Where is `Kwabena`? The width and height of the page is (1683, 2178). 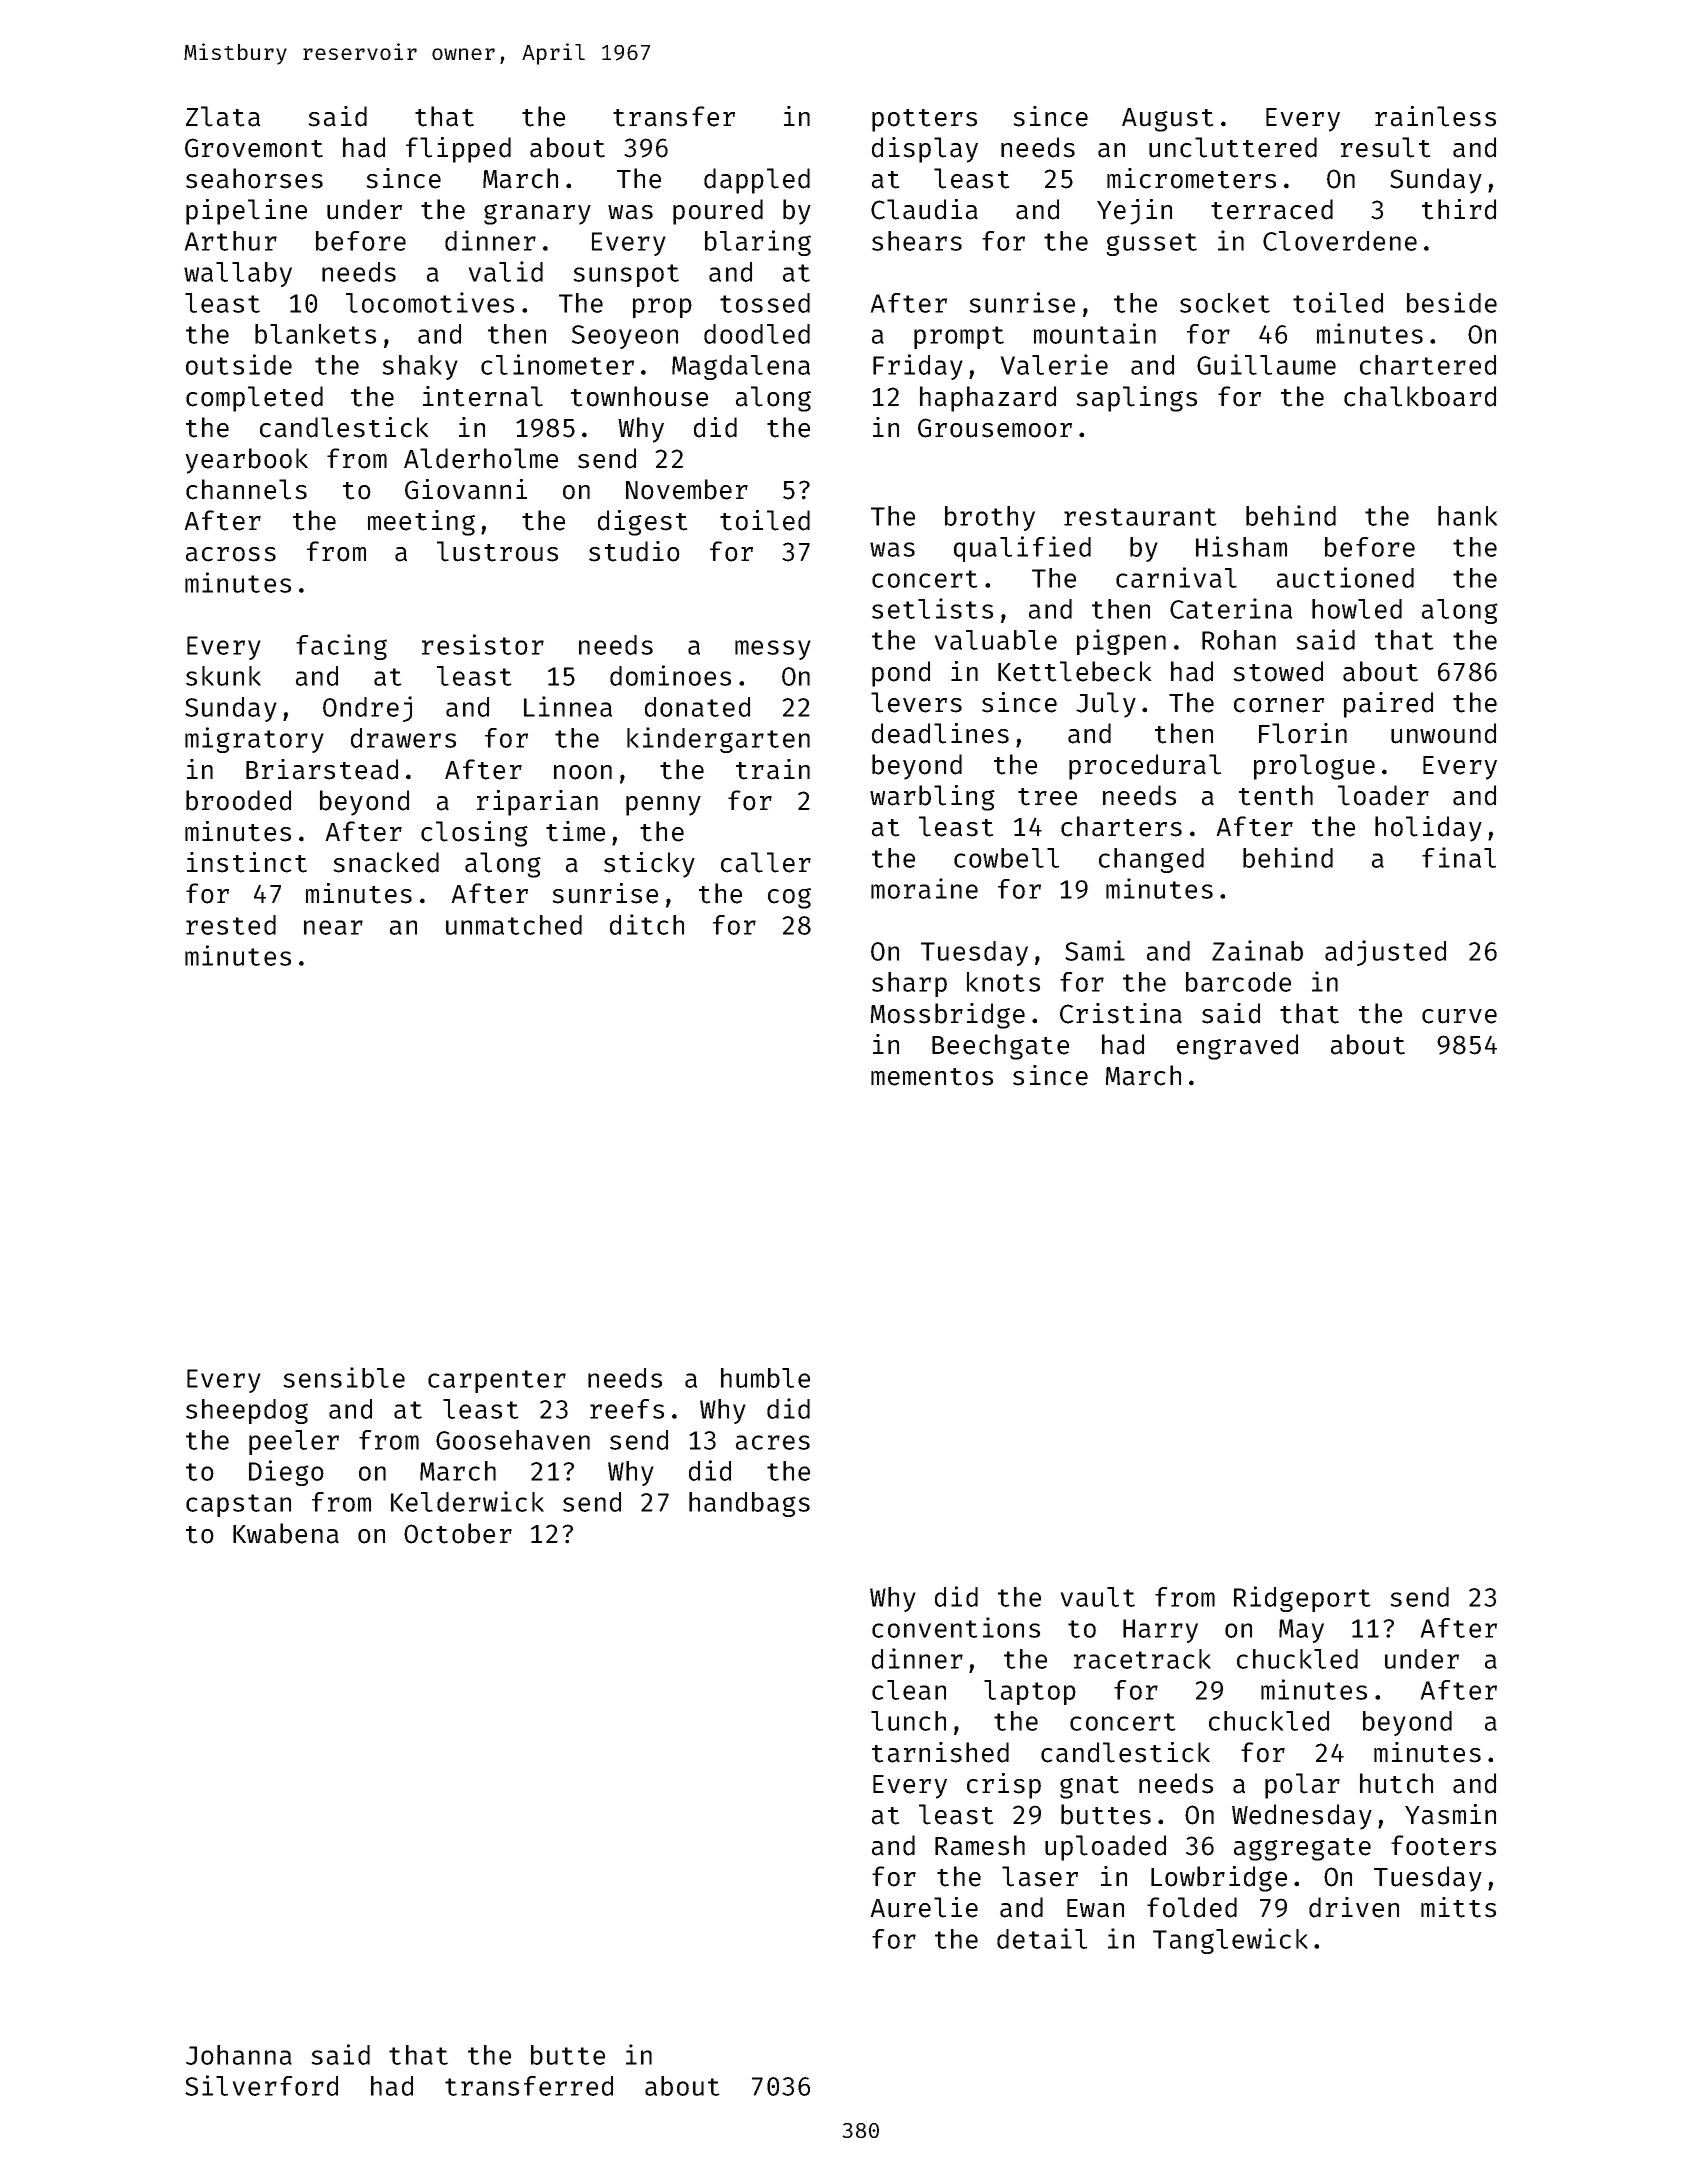
Kwabena is located at coordinates (286, 1533).
